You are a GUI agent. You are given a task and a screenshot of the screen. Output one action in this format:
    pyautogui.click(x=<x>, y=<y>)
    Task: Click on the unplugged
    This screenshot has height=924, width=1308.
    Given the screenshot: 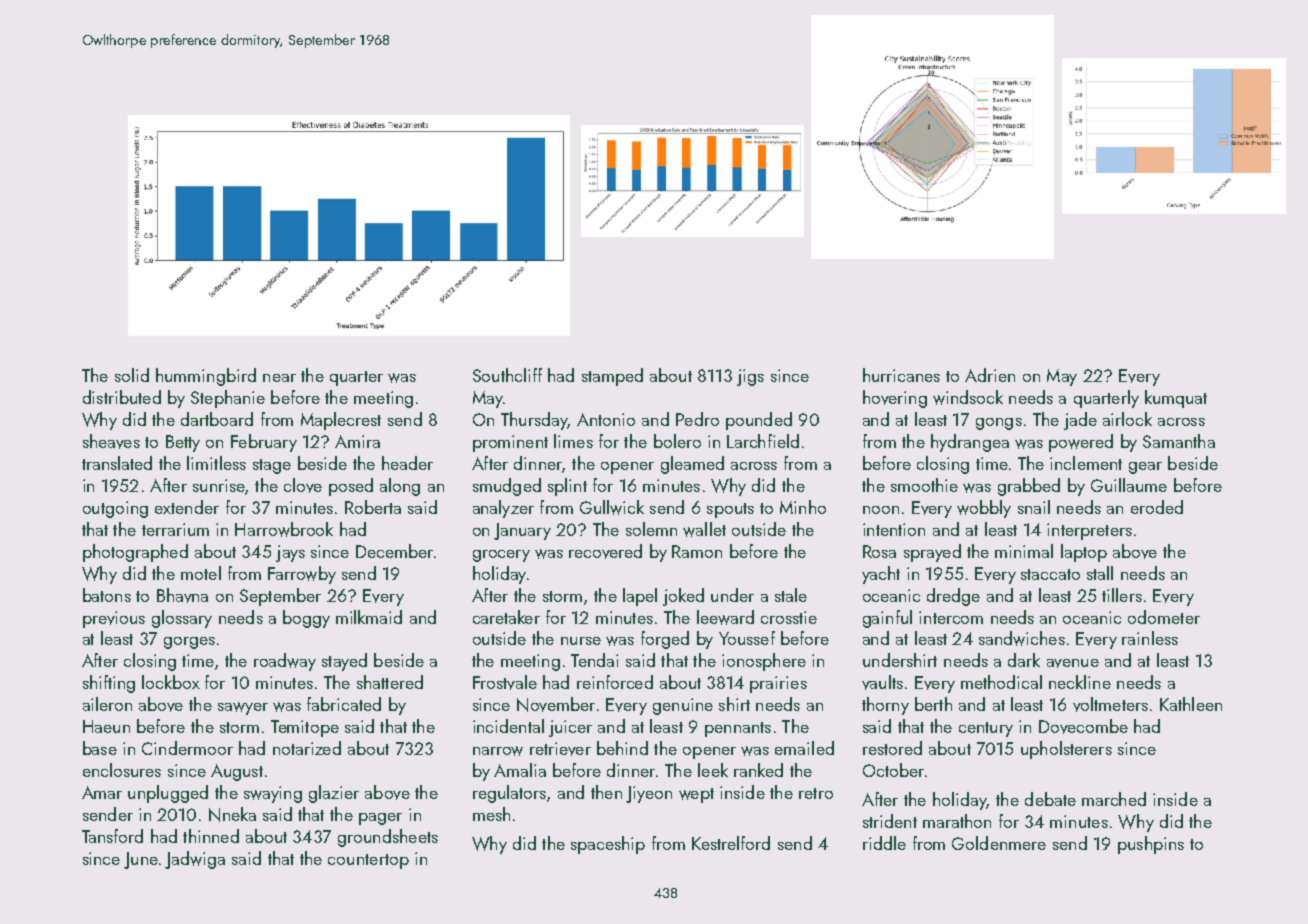 What is the action you would take?
    pyautogui.click(x=168, y=794)
